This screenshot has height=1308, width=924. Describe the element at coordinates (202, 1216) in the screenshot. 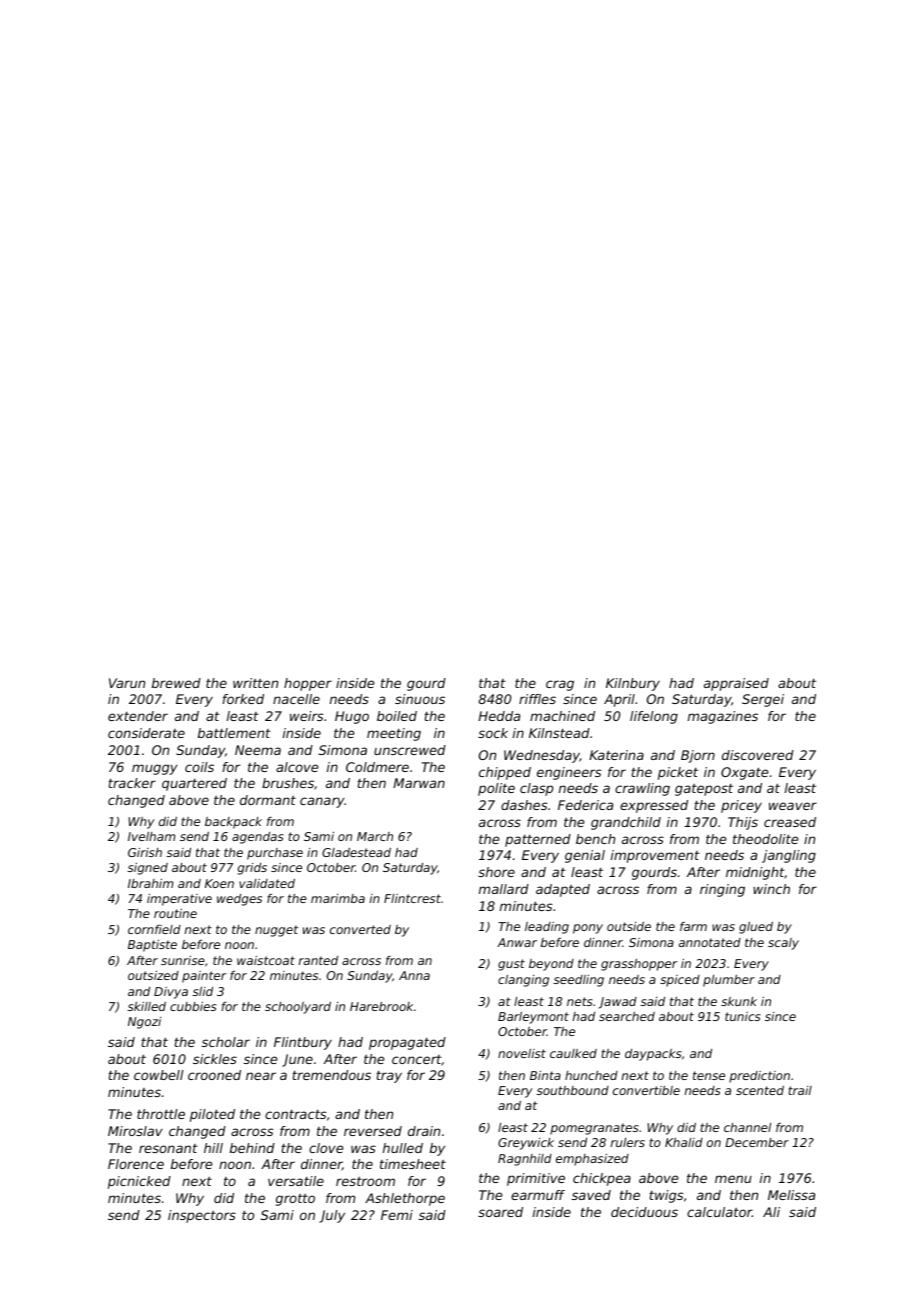

I see `inspectors` at that location.
